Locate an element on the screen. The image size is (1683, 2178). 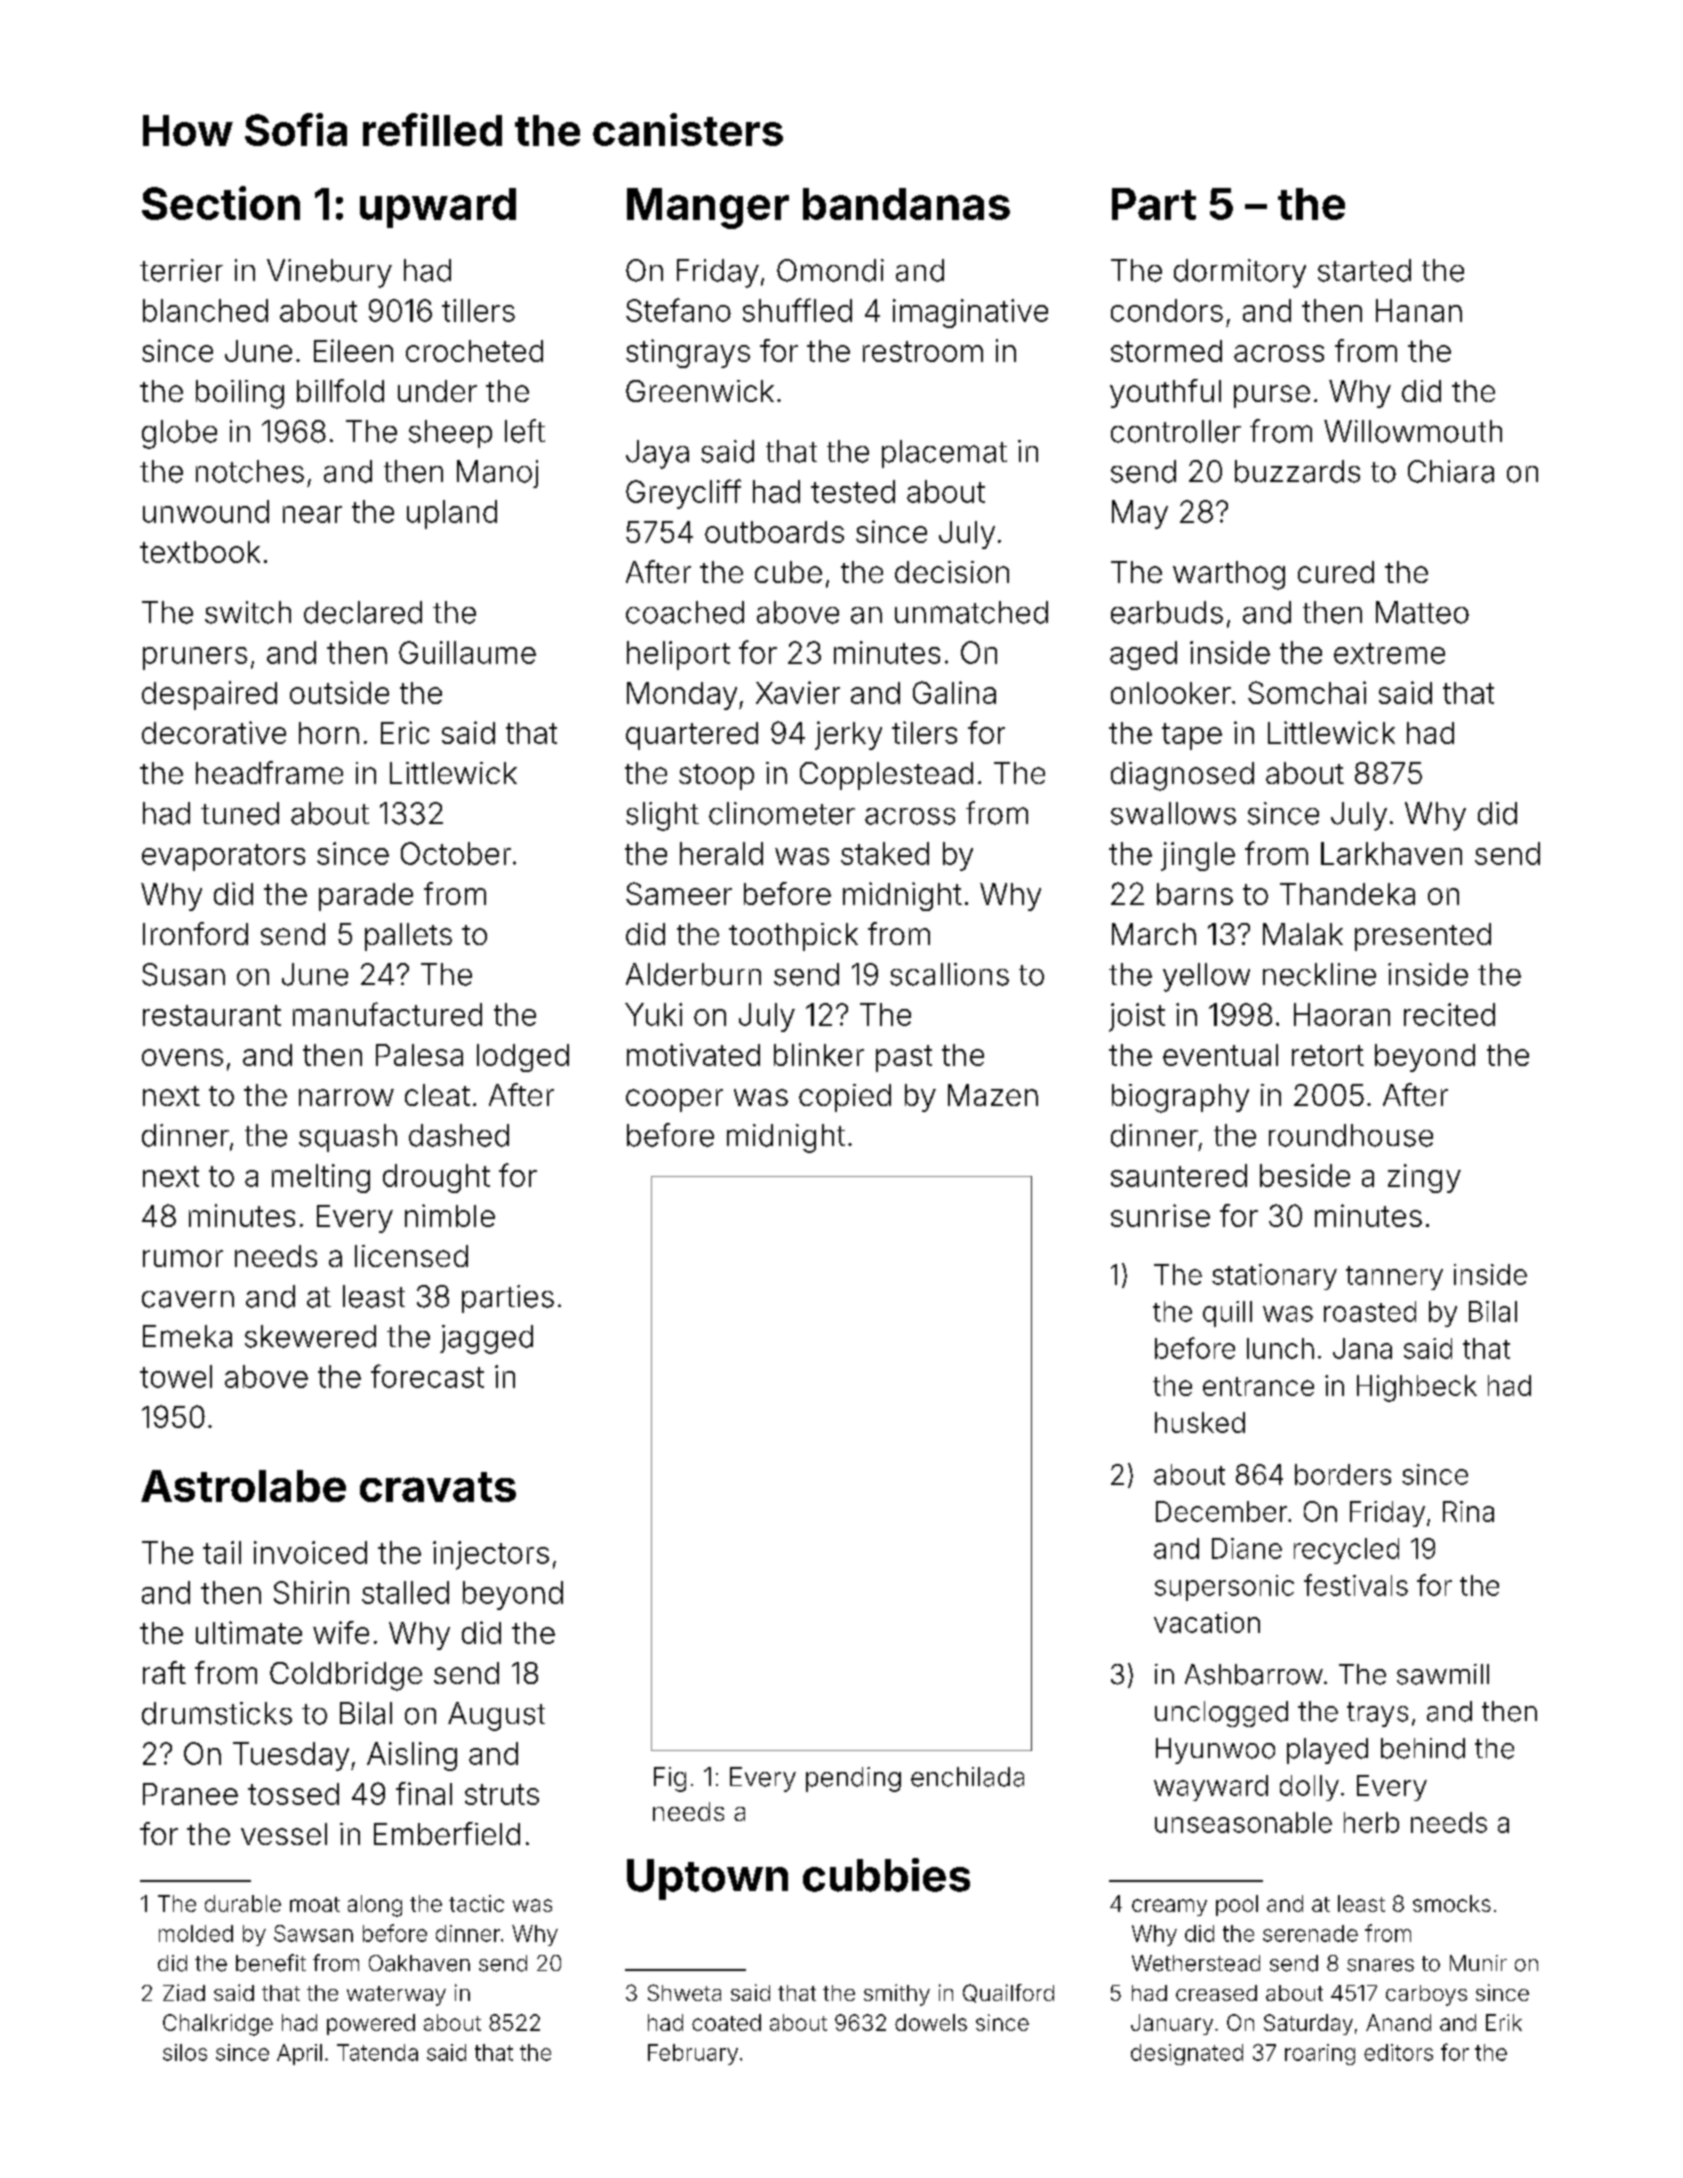
skewered is located at coordinates (310, 1336).
